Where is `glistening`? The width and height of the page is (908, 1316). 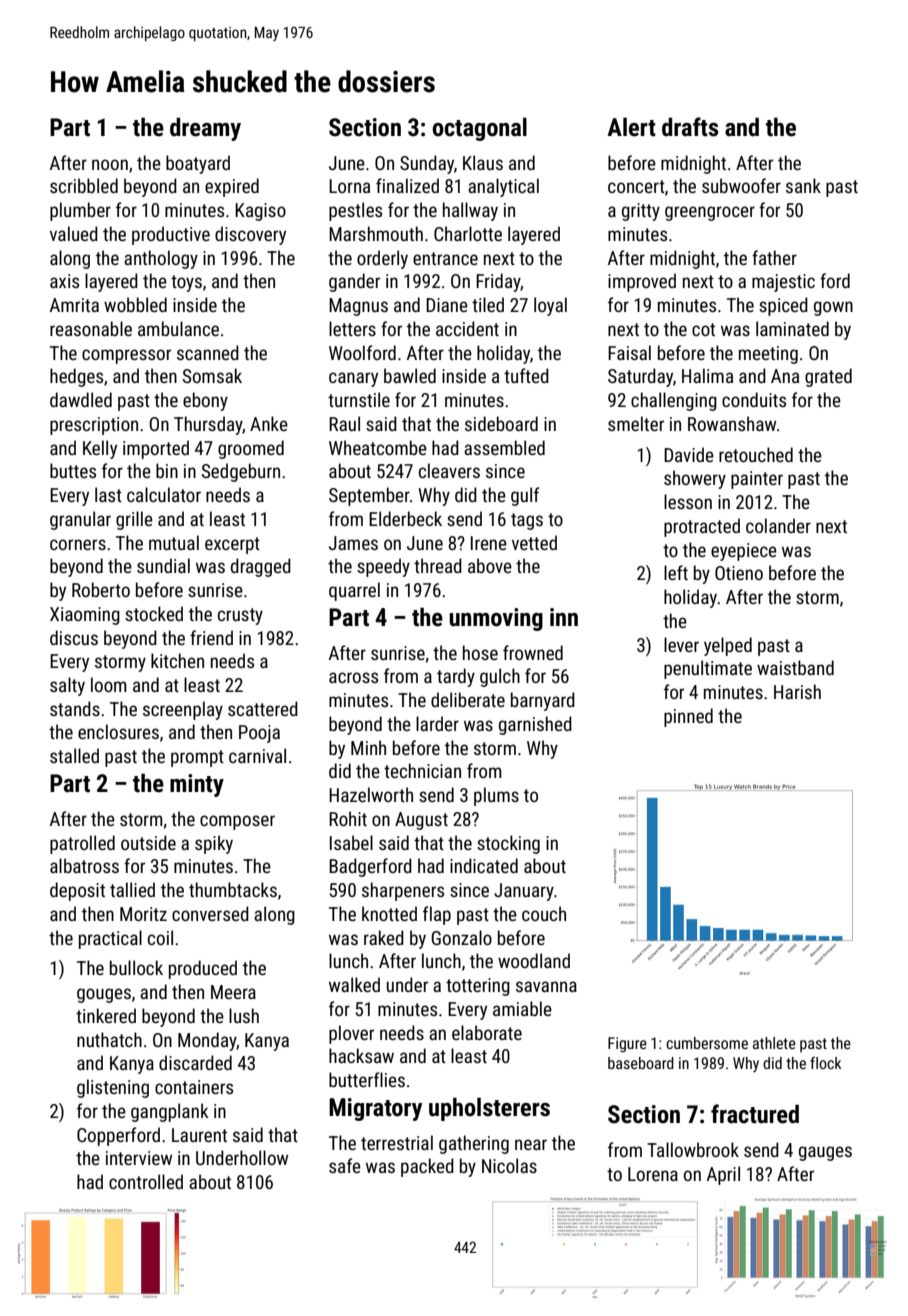 glistening is located at coordinates (113, 1088).
